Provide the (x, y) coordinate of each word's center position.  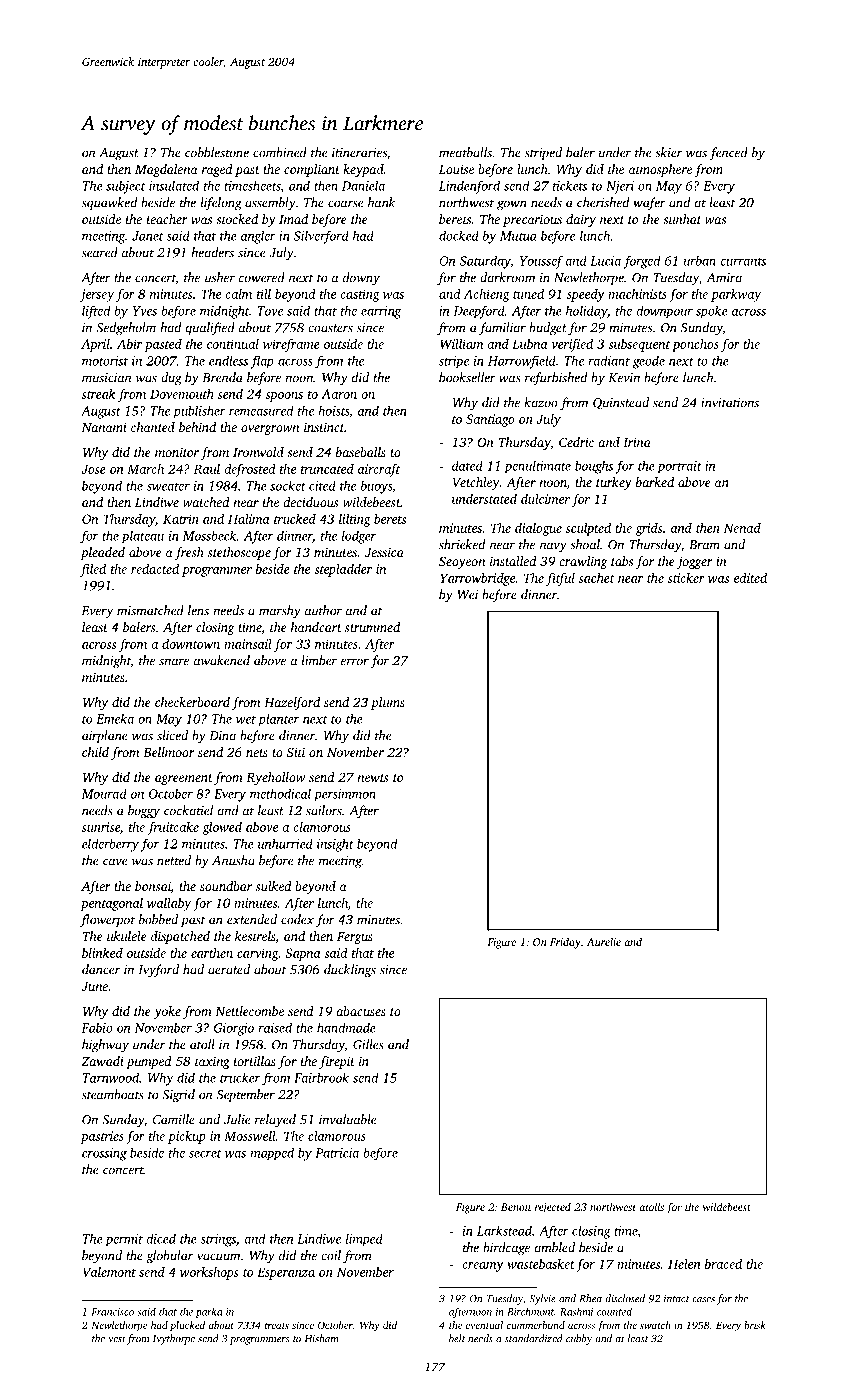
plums (388, 703)
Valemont (109, 1272)
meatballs (465, 152)
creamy (483, 1267)
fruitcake (173, 828)
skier (668, 152)
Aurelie (603, 941)
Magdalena (166, 170)
